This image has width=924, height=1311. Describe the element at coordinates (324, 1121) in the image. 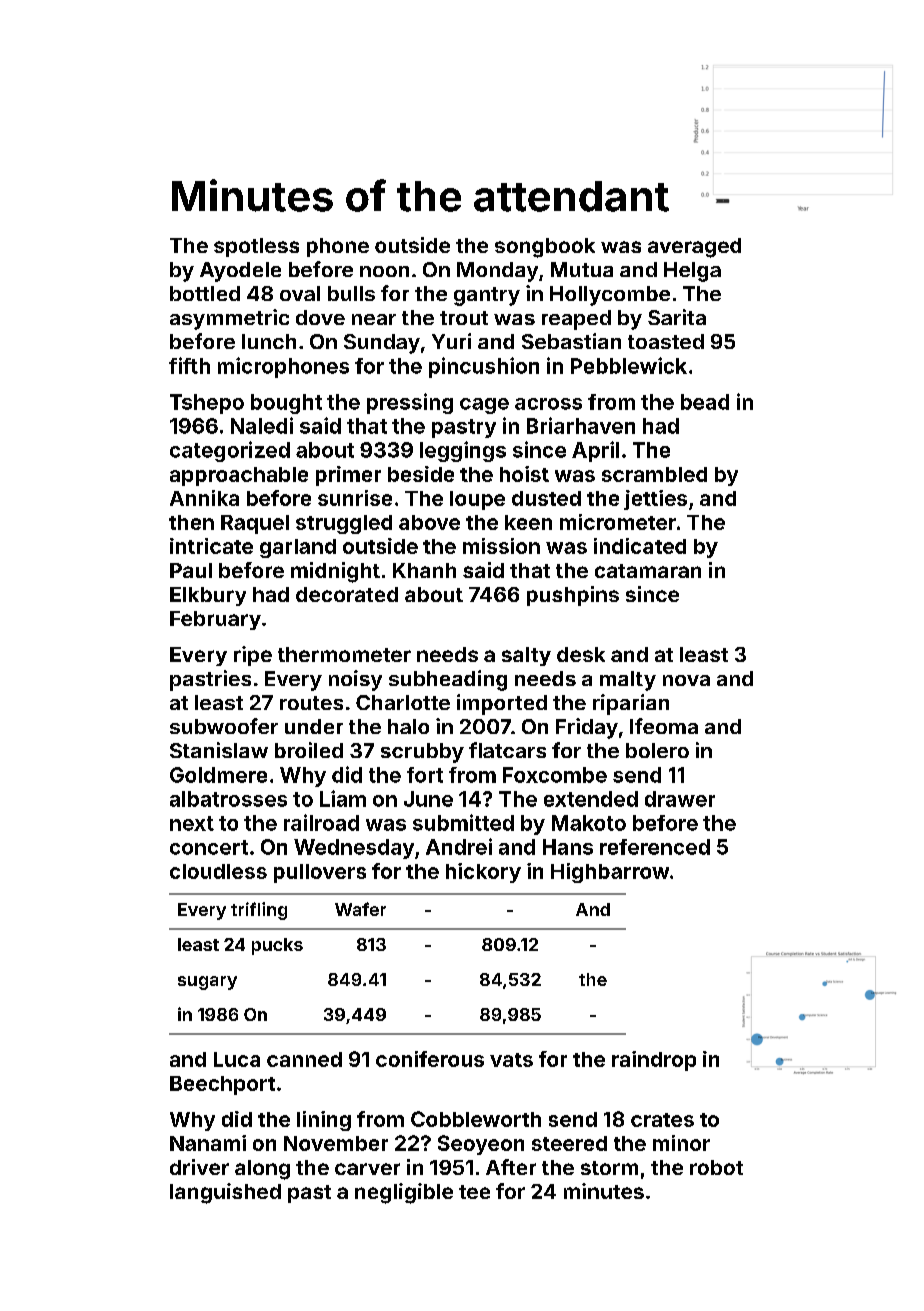

I see `lining` at that location.
